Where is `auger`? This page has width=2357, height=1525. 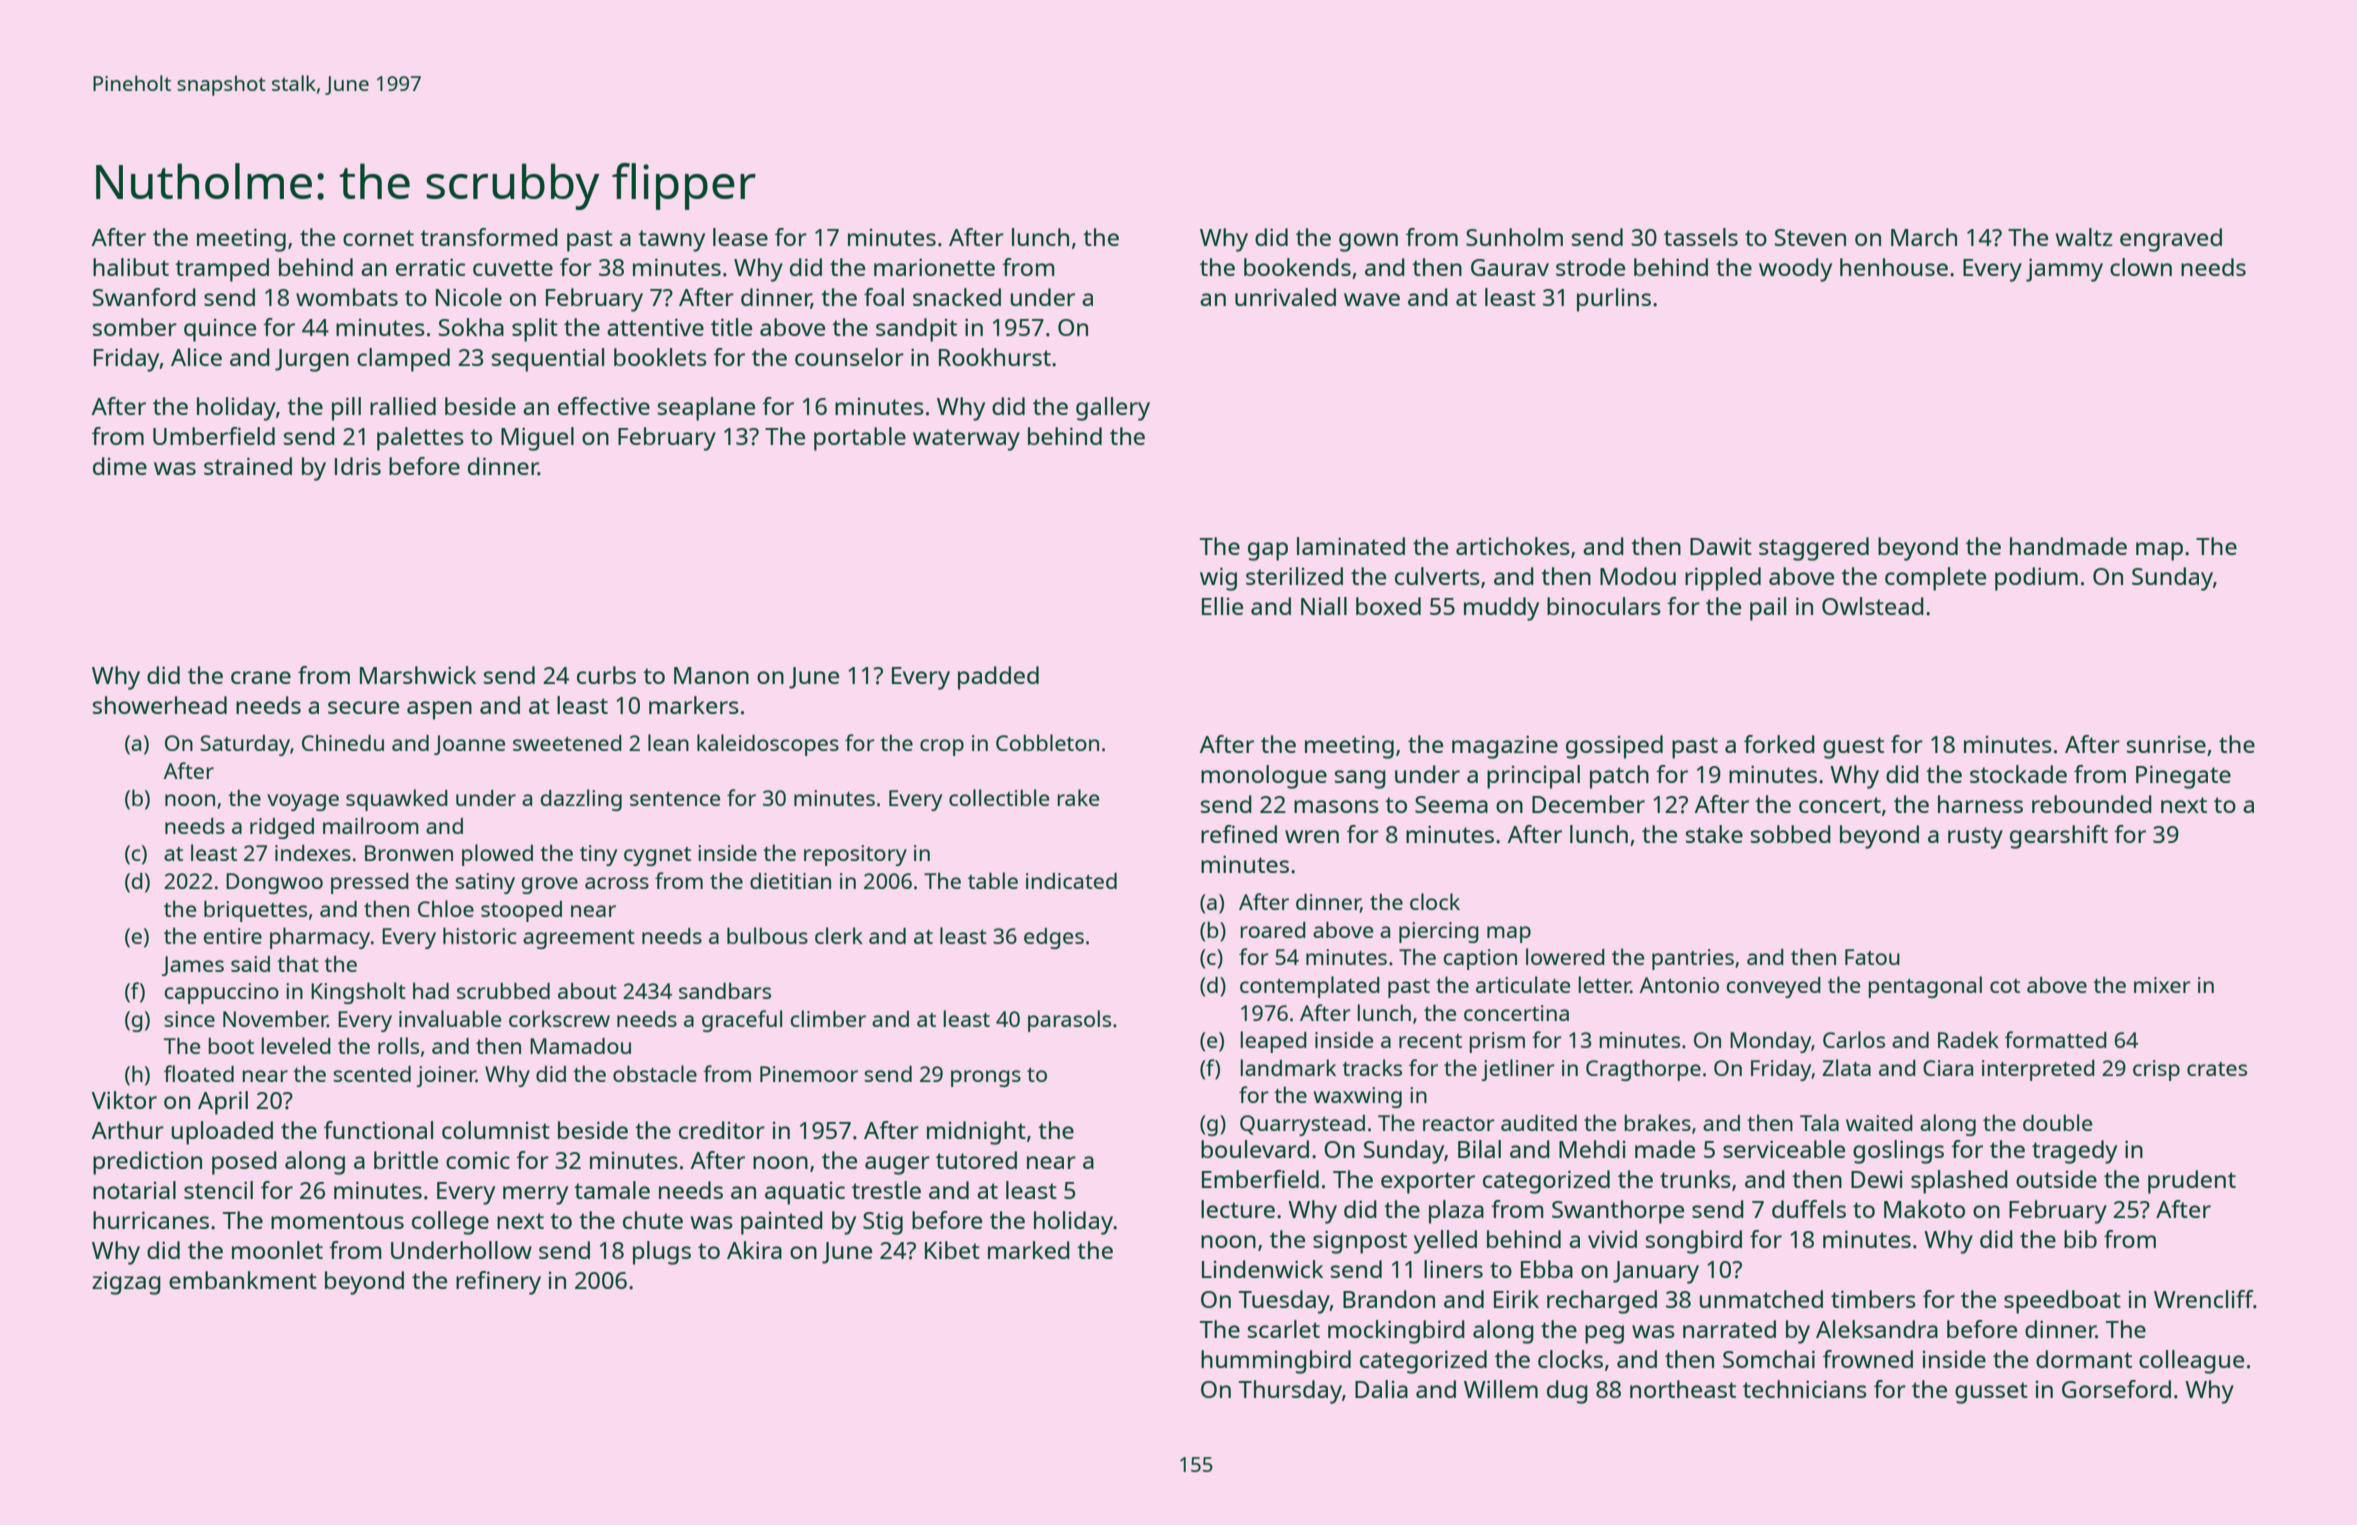 auger is located at coordinates (897, 1165).
